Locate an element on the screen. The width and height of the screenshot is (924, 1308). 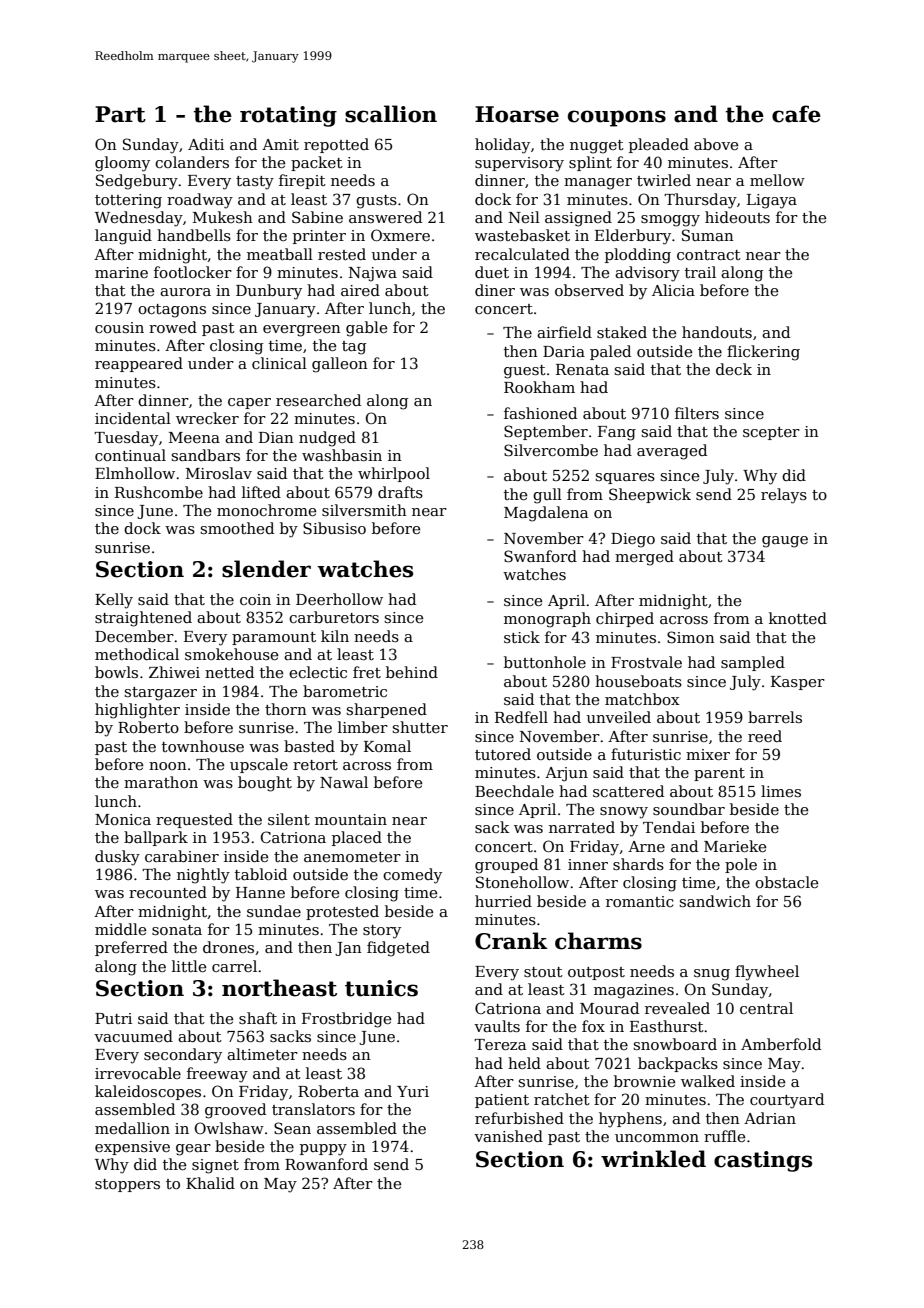
rotating is located at coordinates (288, 116).
